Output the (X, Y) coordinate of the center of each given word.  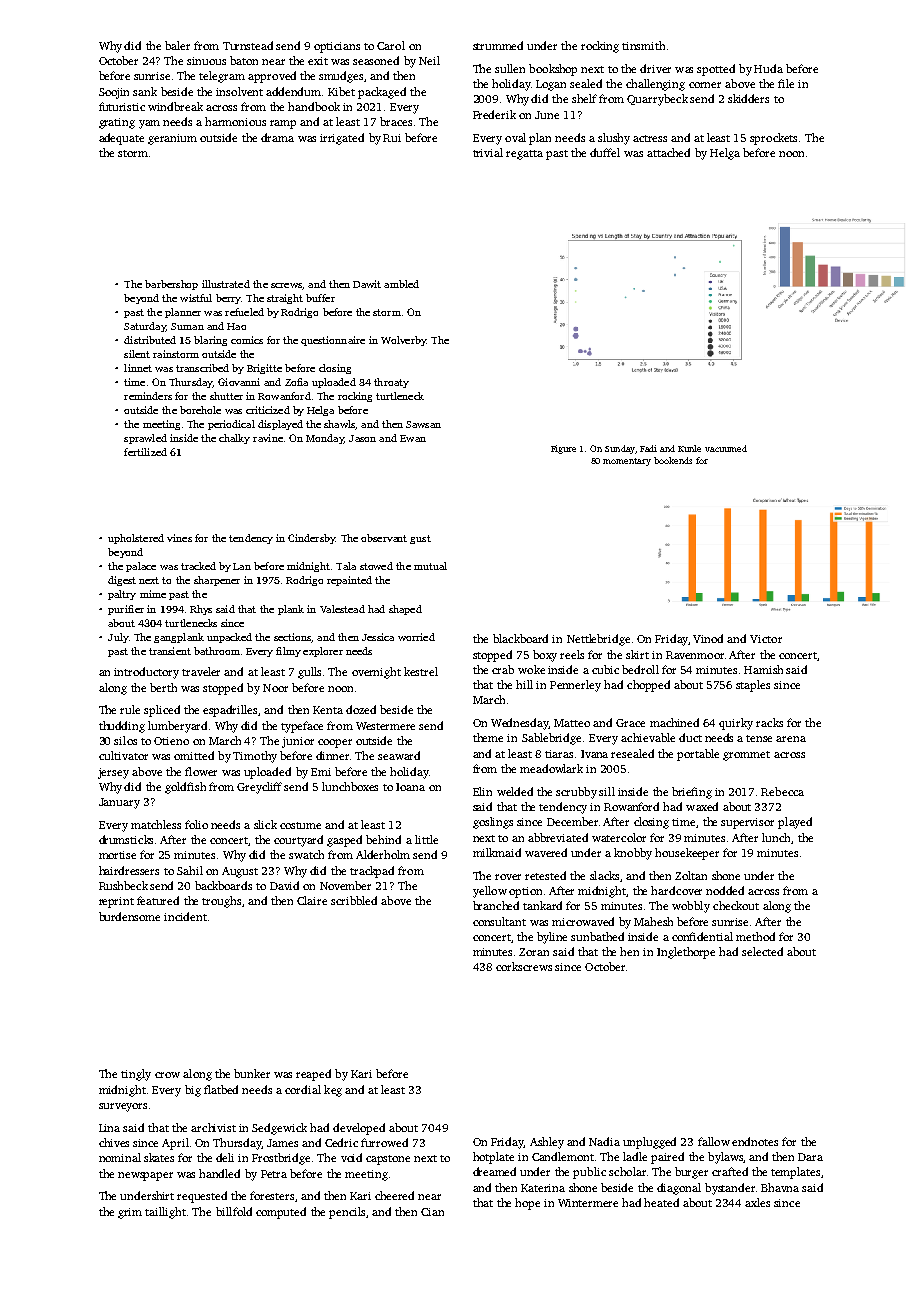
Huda (768, 68)
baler (177, 45)
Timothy (255, 757)
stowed (376, 566)
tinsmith (643, 45)
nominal (120, 1157)
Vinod (708, 638)
